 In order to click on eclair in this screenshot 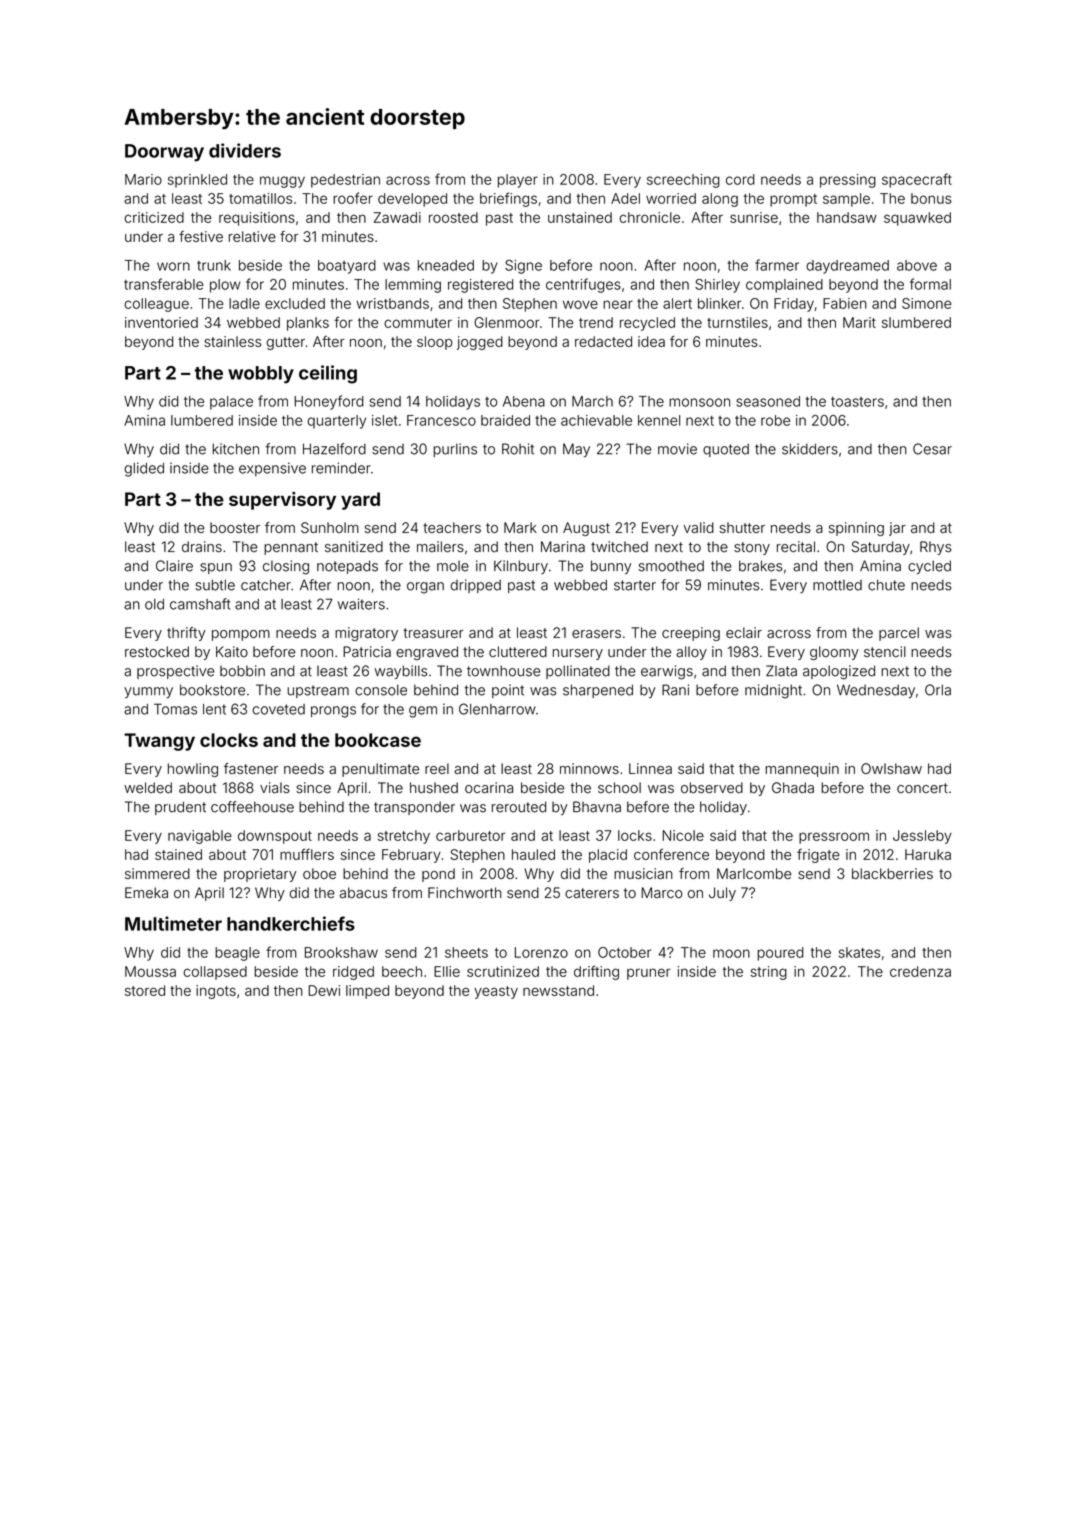, I will do `click(744, 632)`.
